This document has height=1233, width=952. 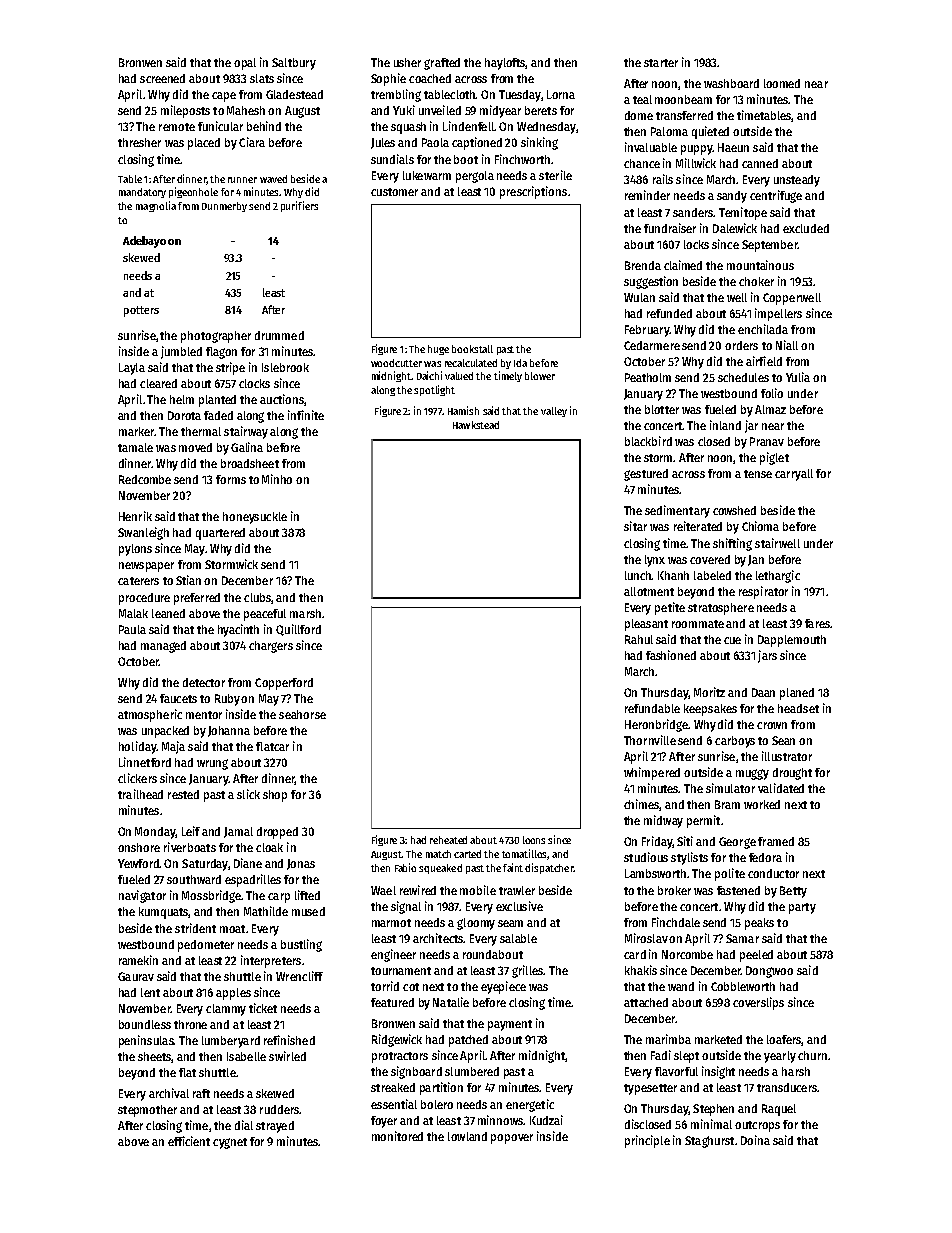 What do you see at coordinates (767, 656) in the document?
I see `jars` at bounding box center [767, 656].
